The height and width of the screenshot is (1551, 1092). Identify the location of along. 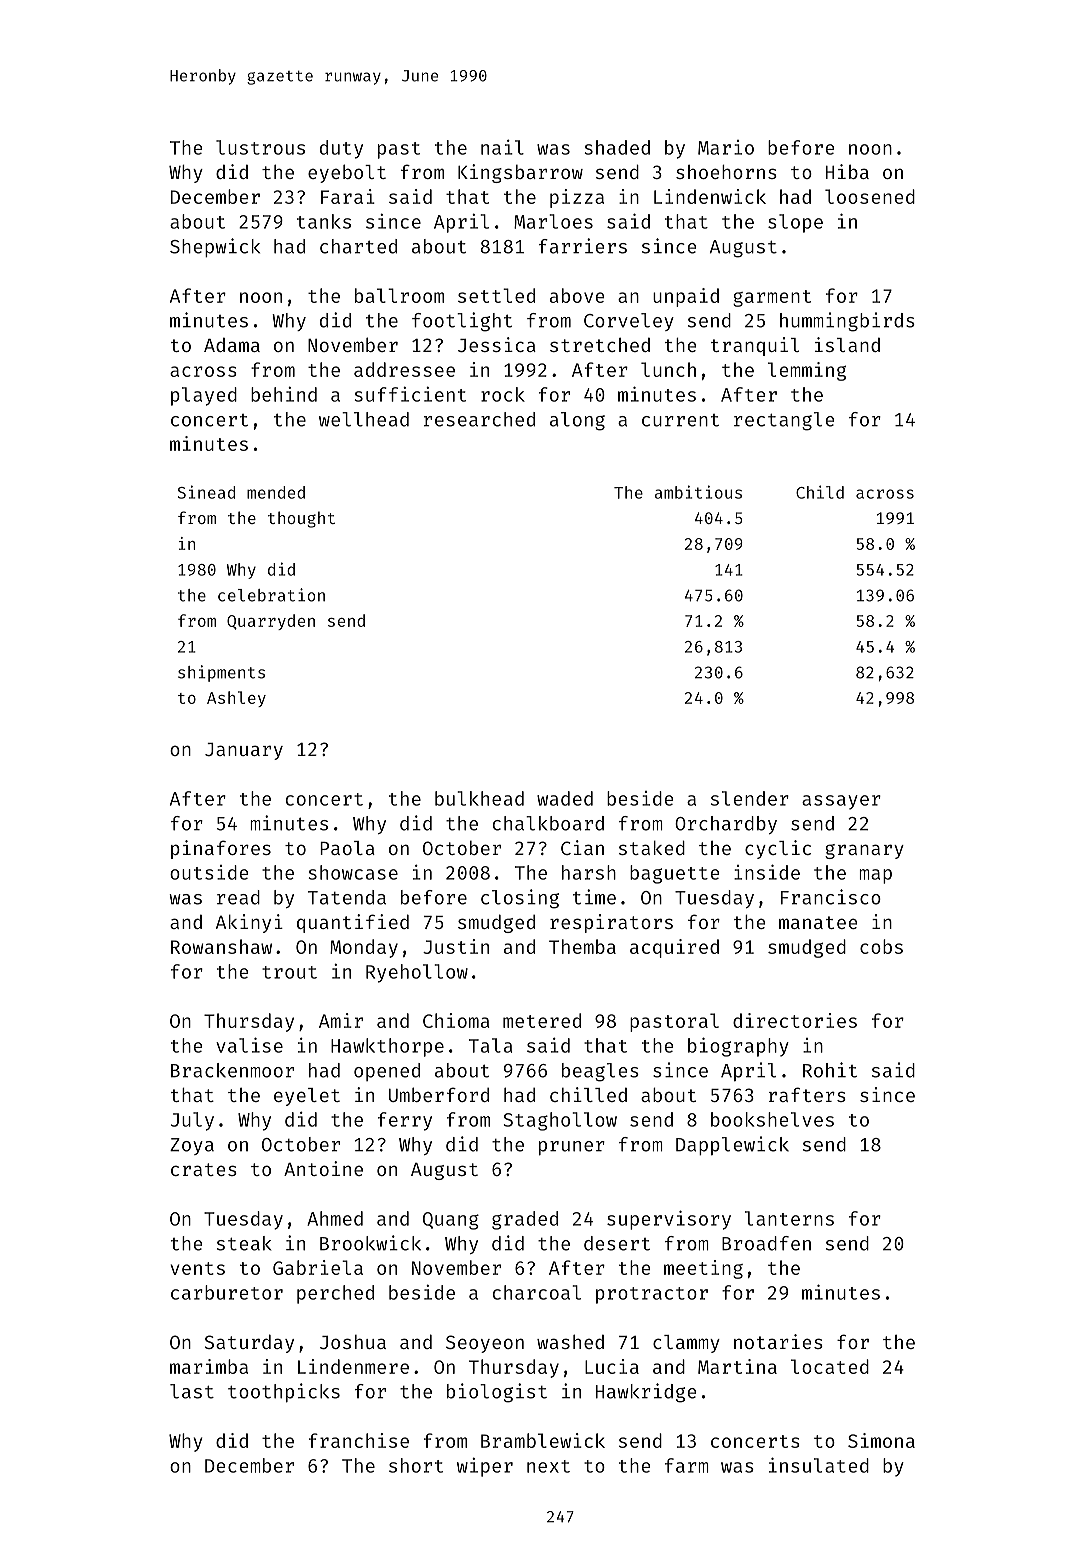
(577, 421).
